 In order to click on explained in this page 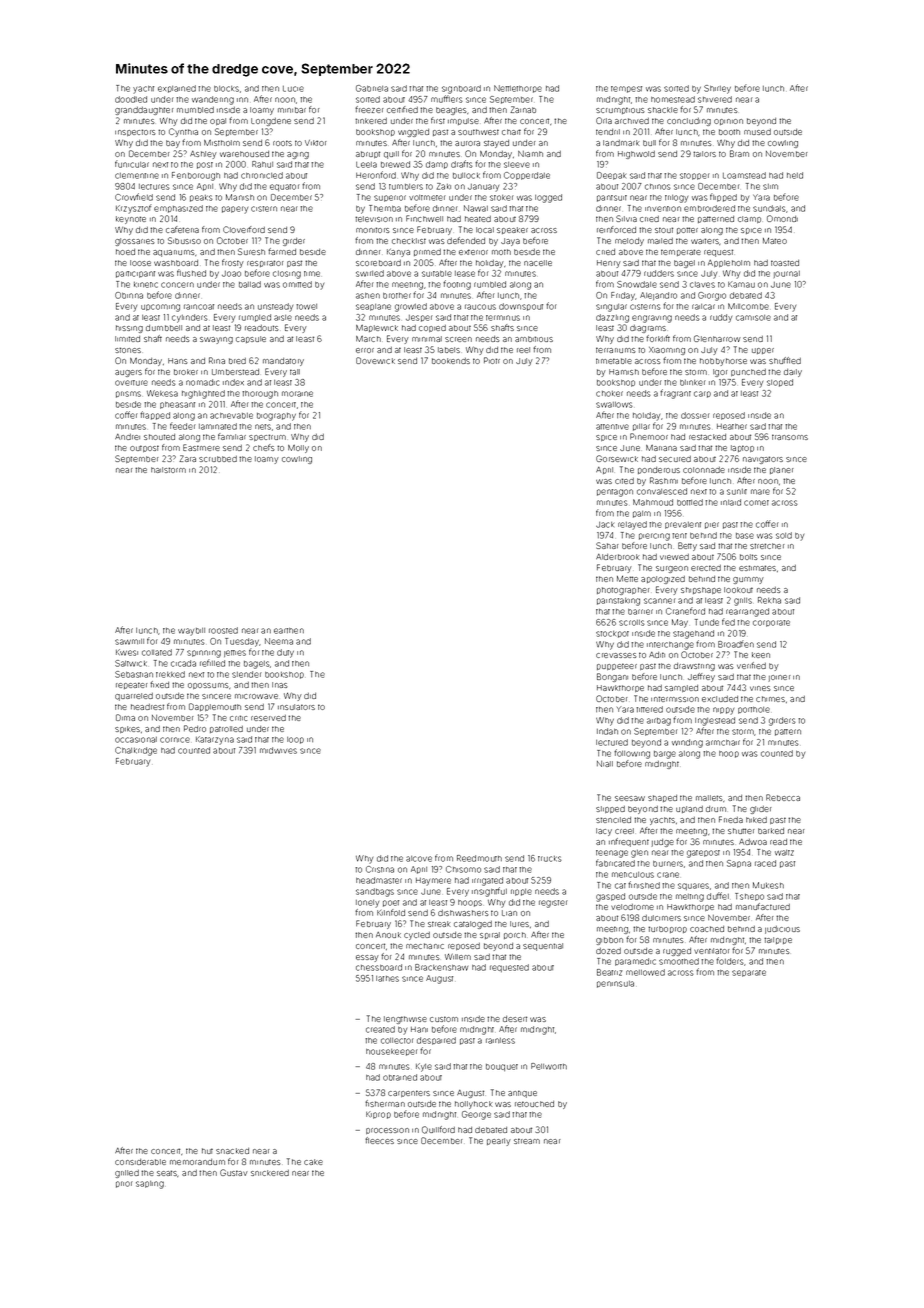, I will do `click(177, 89)`.
